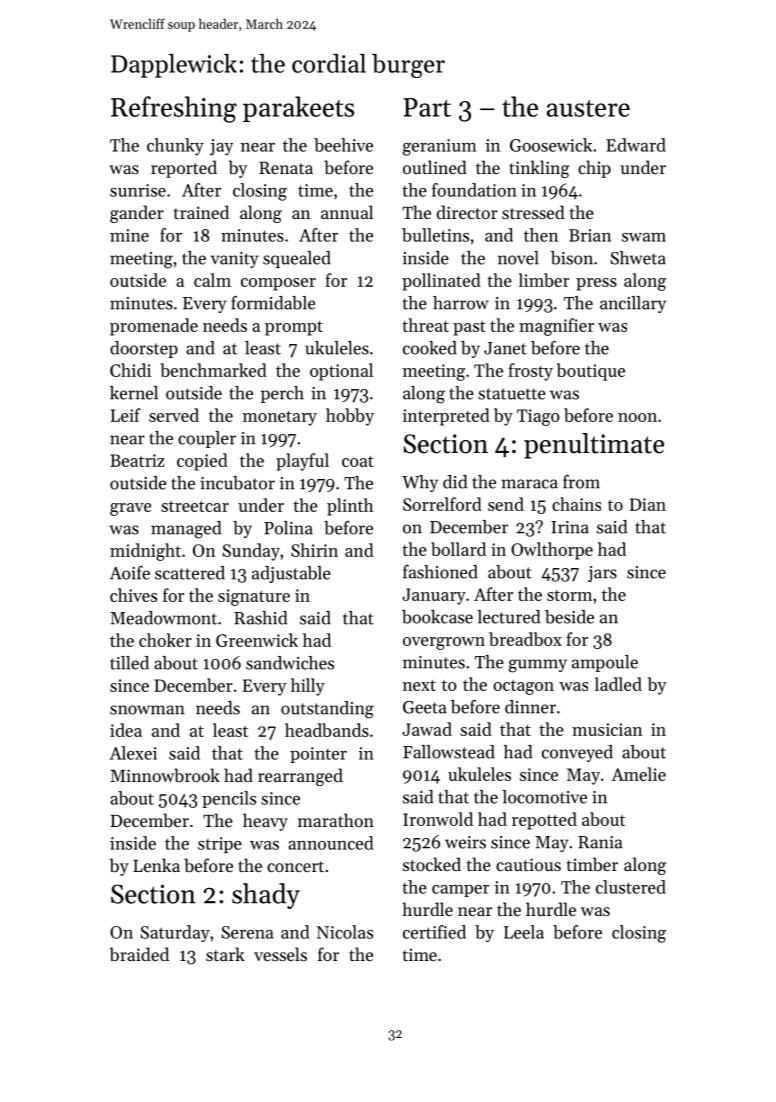 The image size is (776, 1102). Describe the element at coordinates (137, 460) in the screenshot. I see `Beatriz` at that location.
